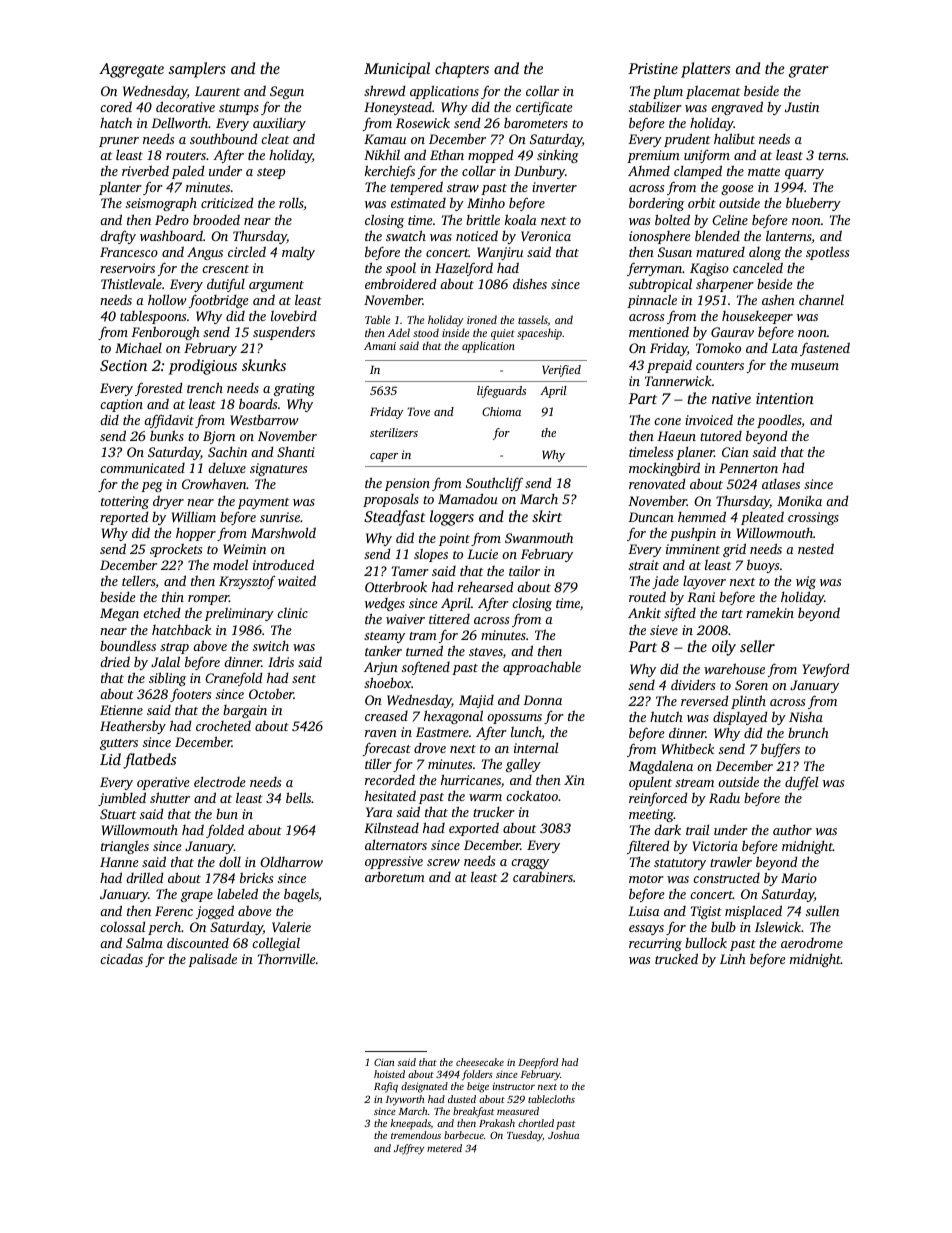  Describe the element at coordinates (409, 1149) in the page. I see `Jeffrey` at that location.
